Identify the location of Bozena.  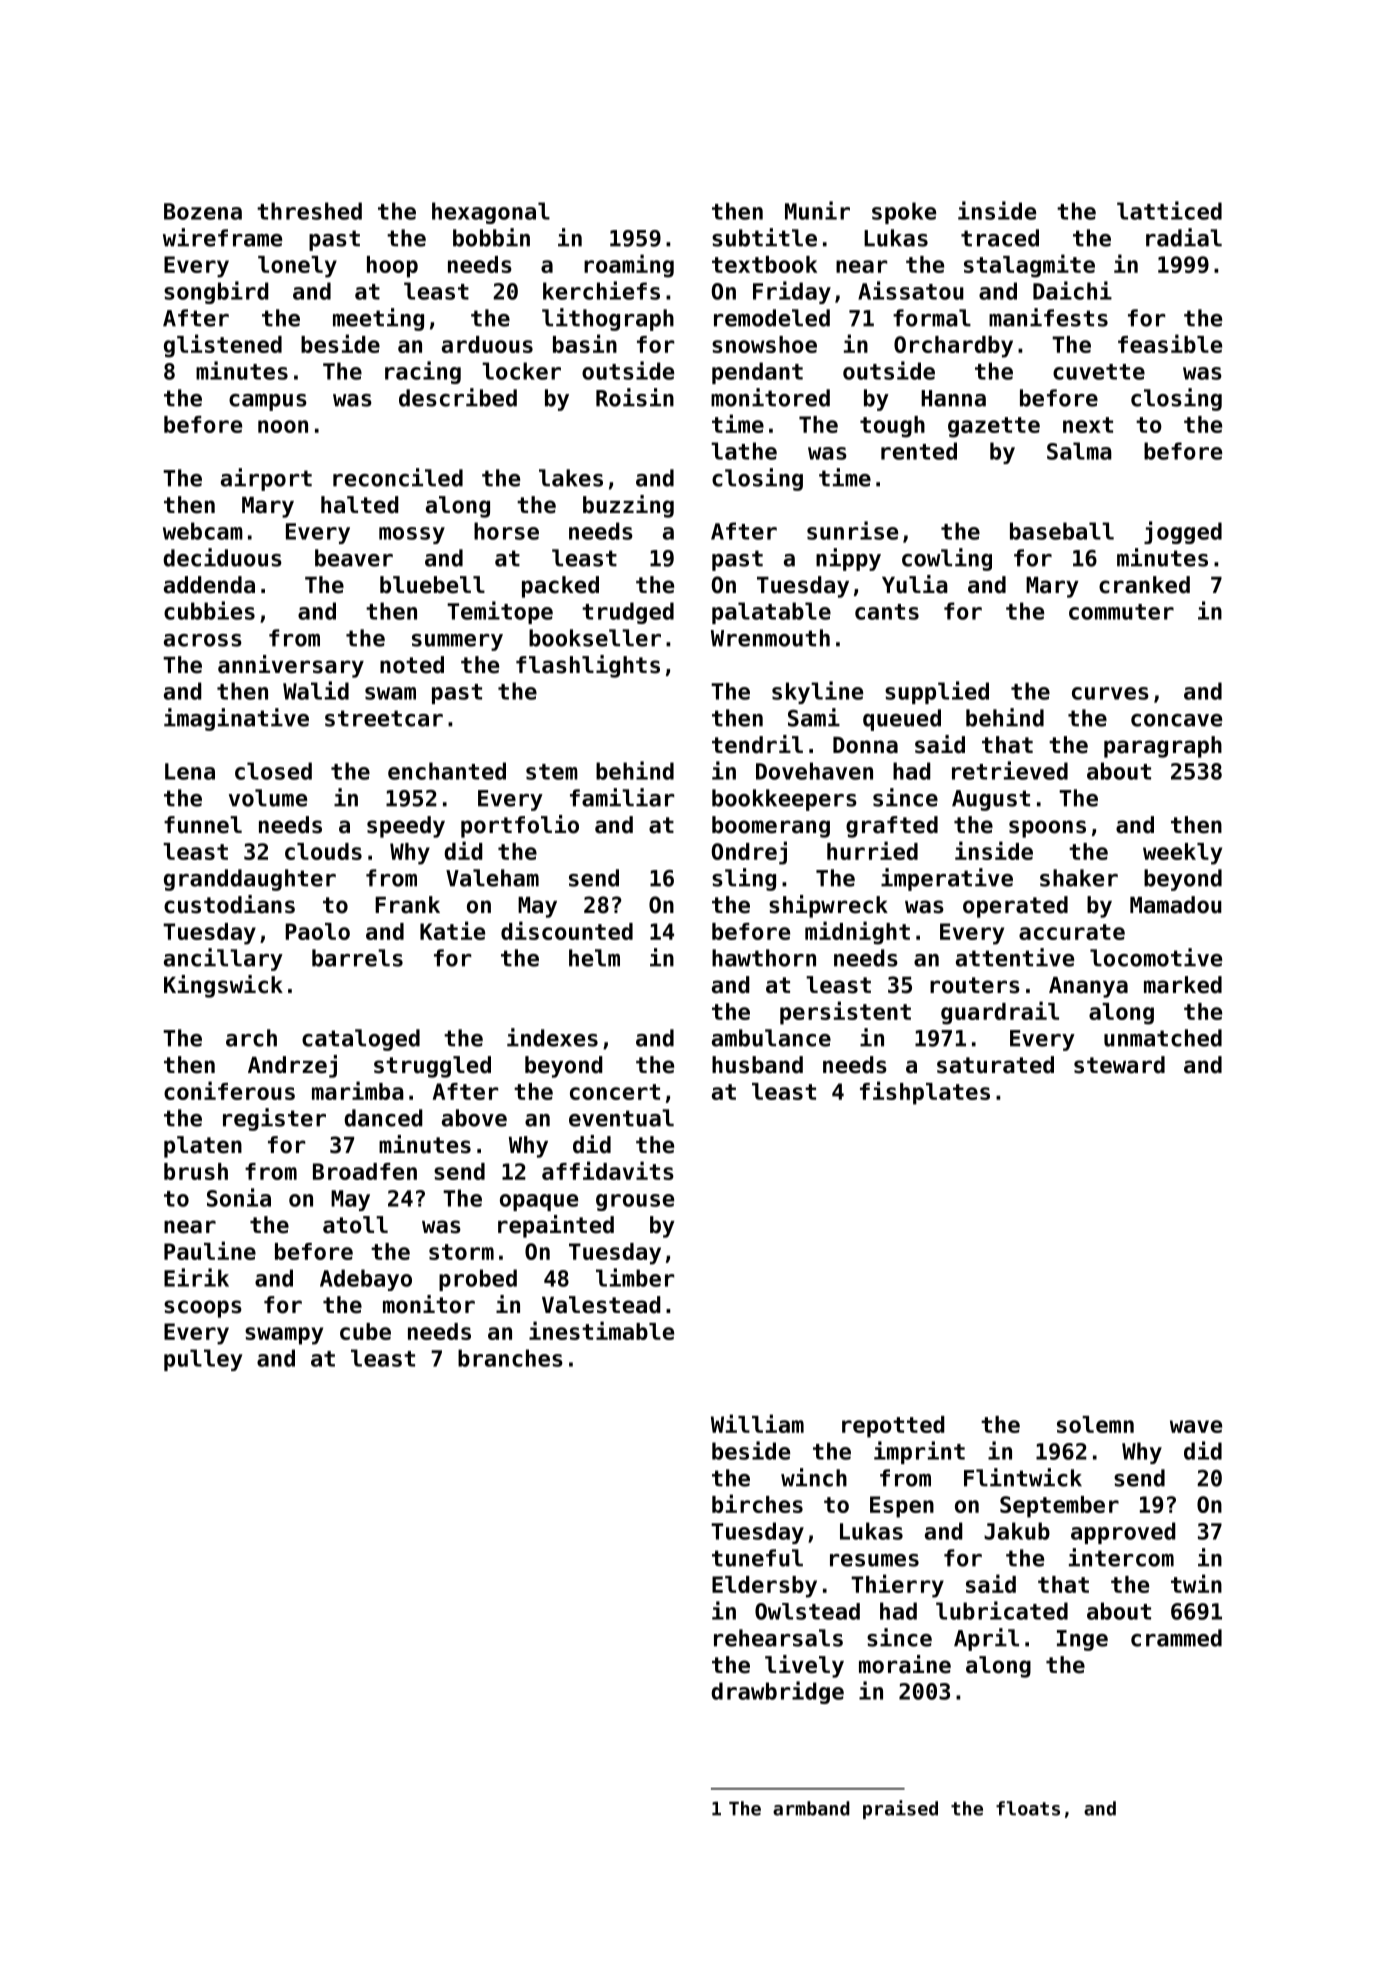
(203, 211).
